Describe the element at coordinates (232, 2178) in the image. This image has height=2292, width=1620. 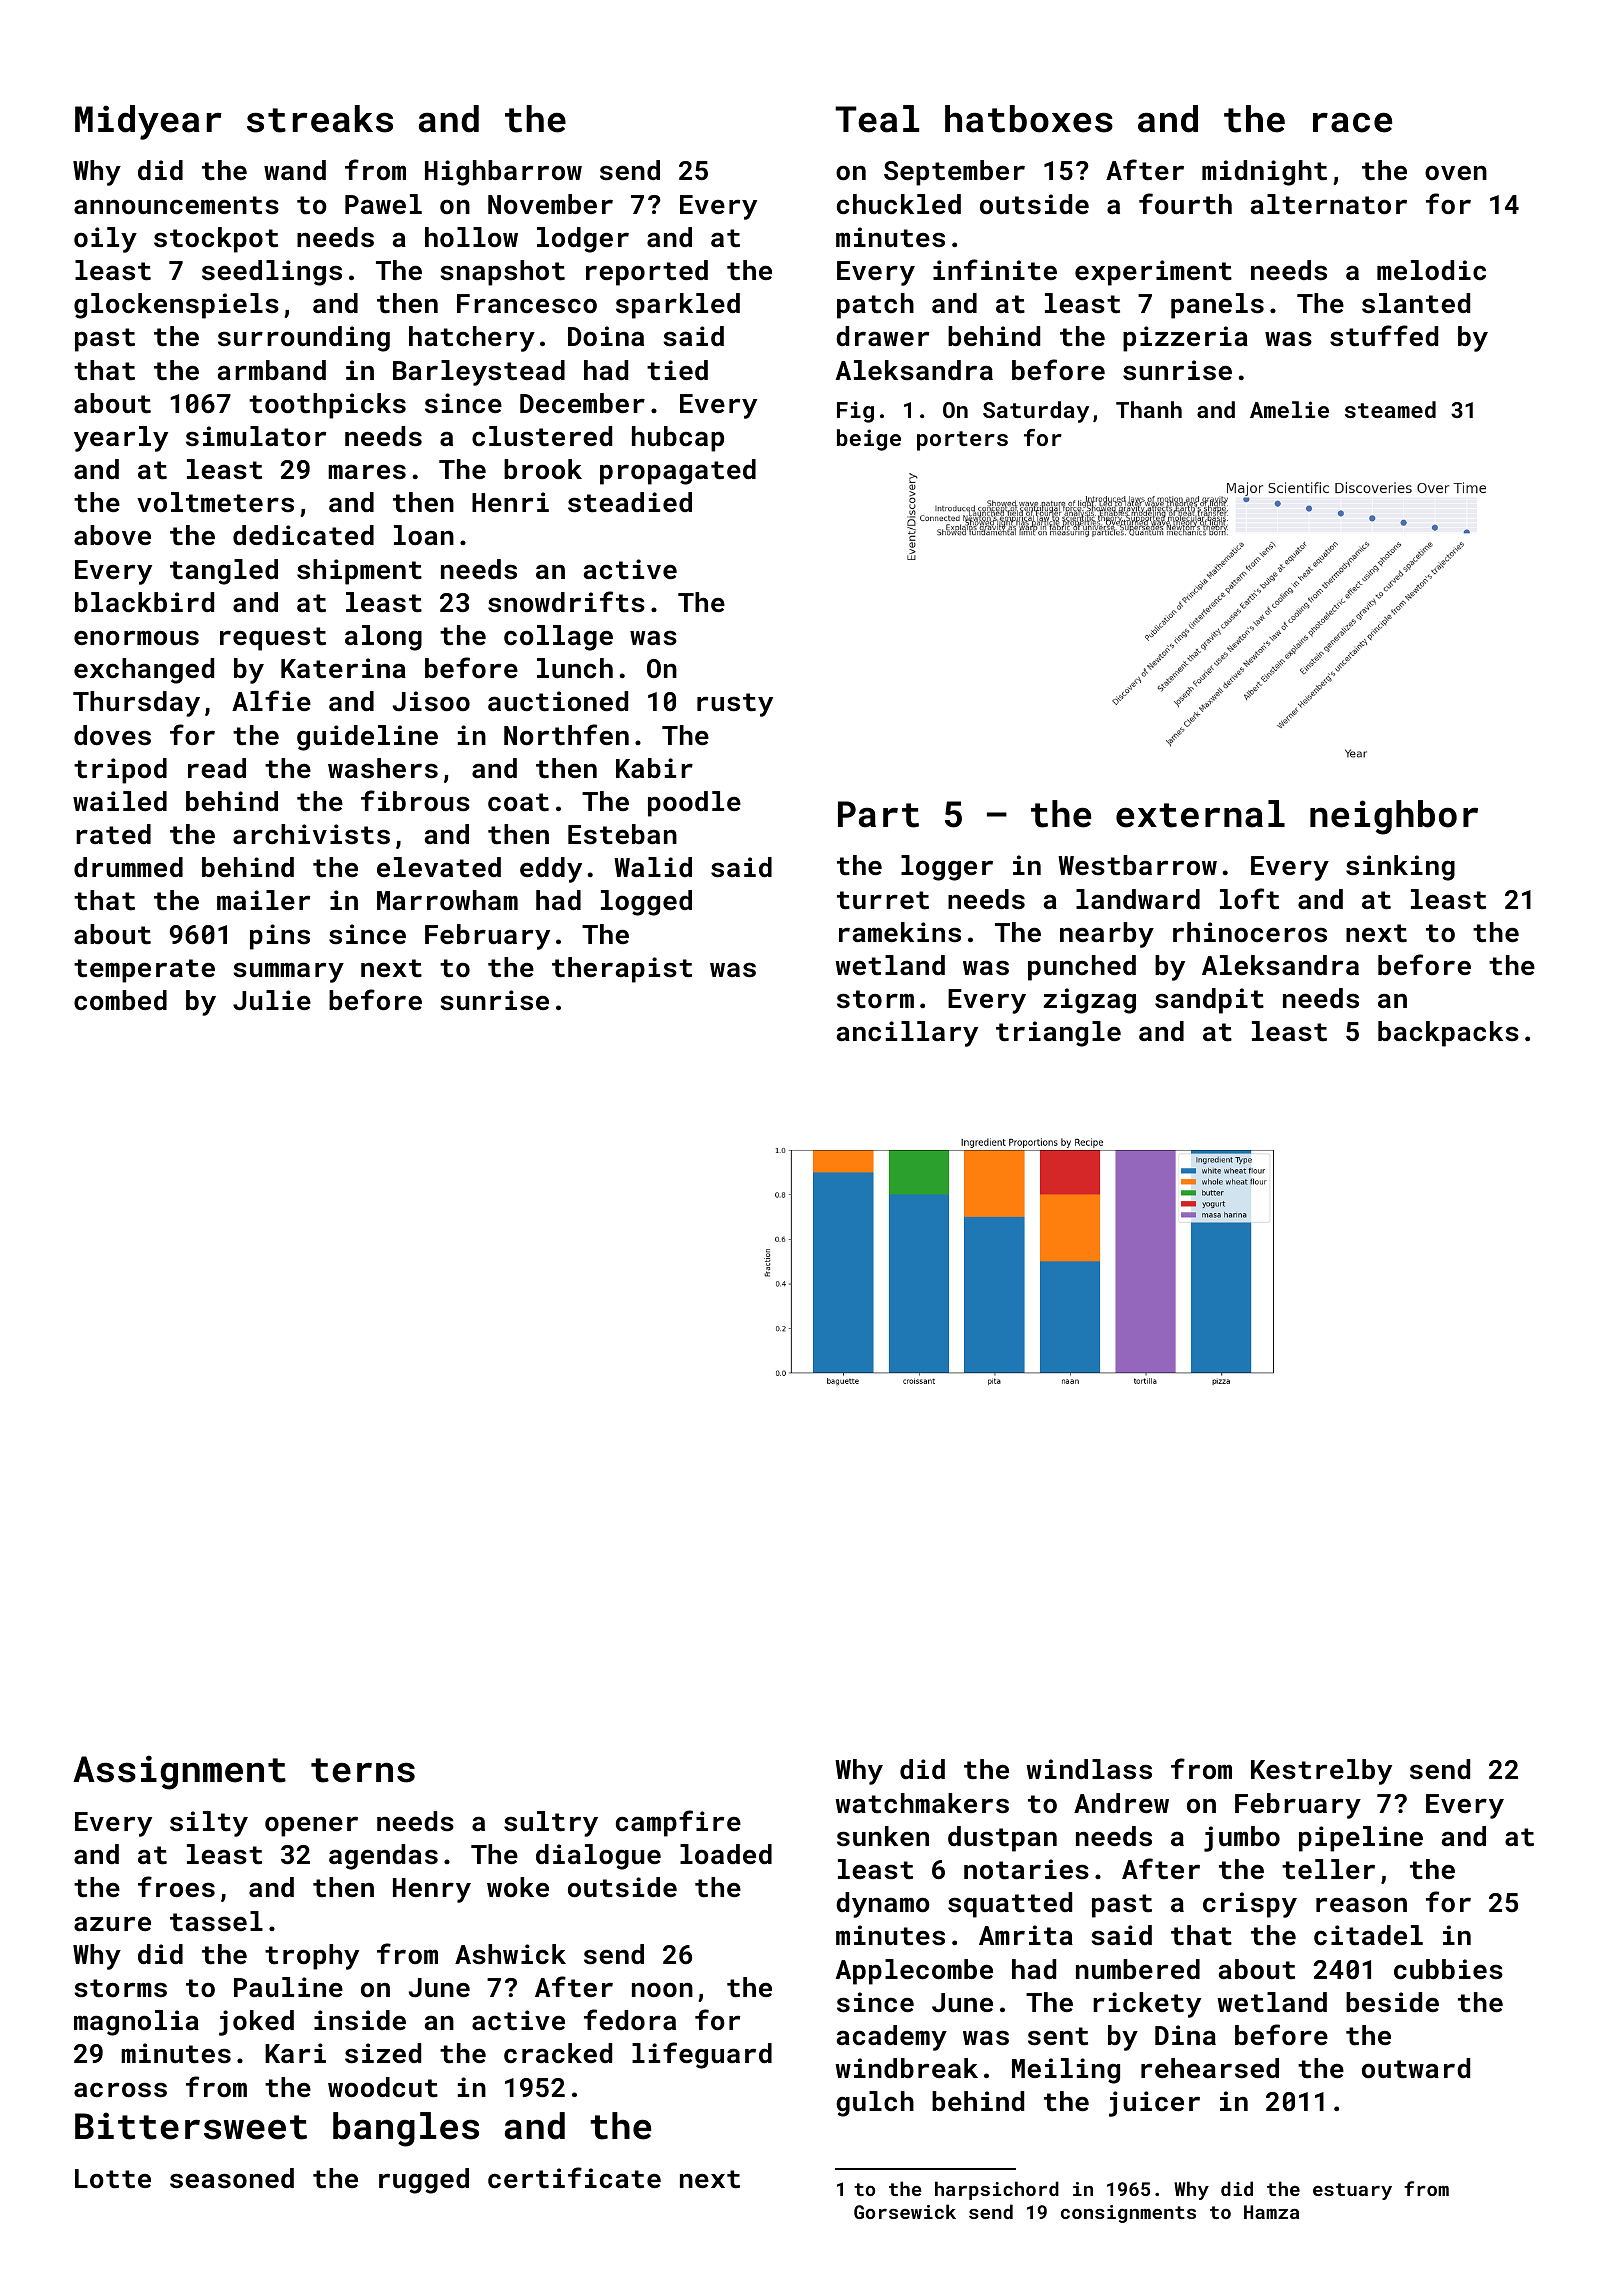
I see `seasoned` at that location.
